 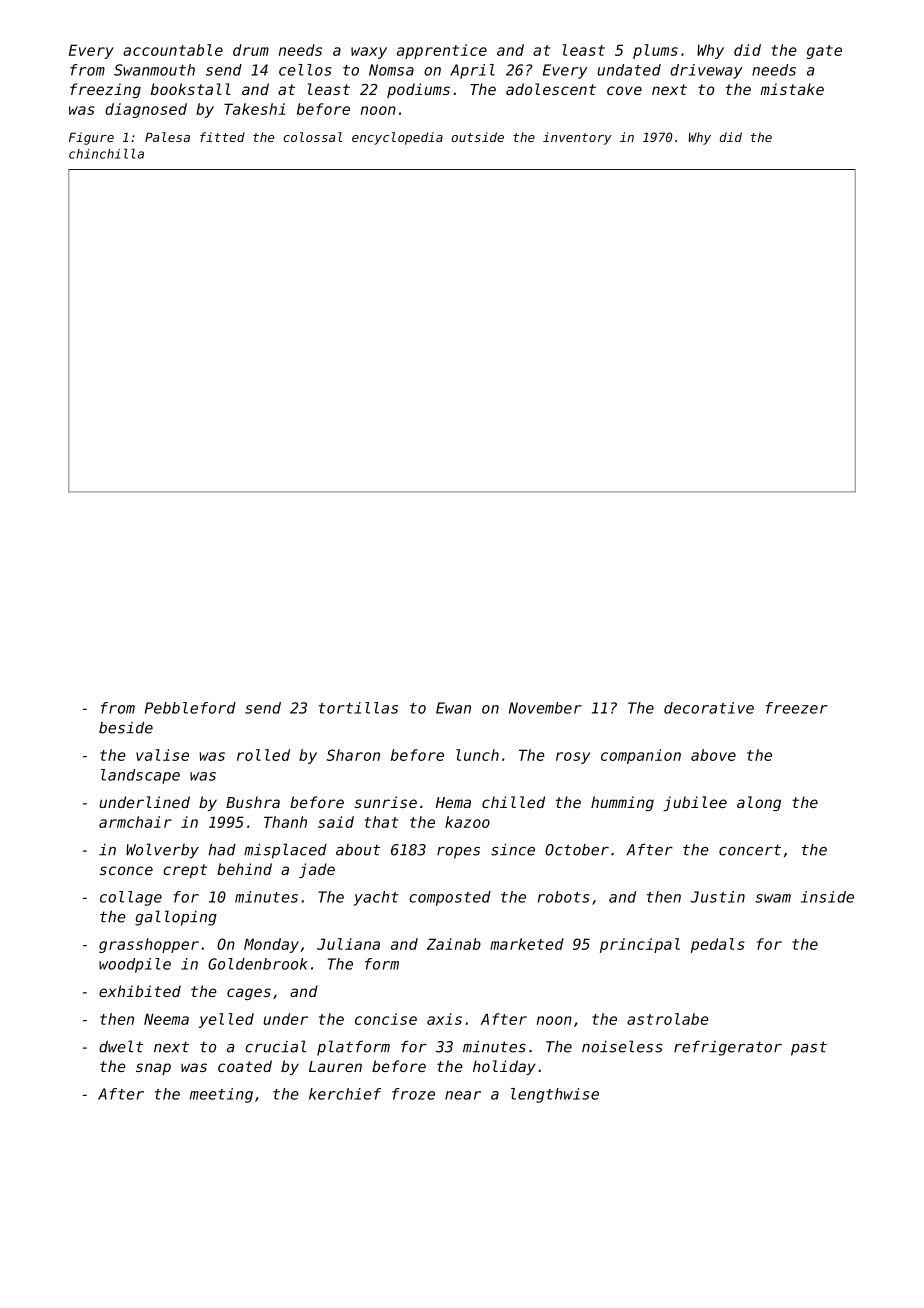 I want to click on encyclopedia, so click(x=397, y=138).
